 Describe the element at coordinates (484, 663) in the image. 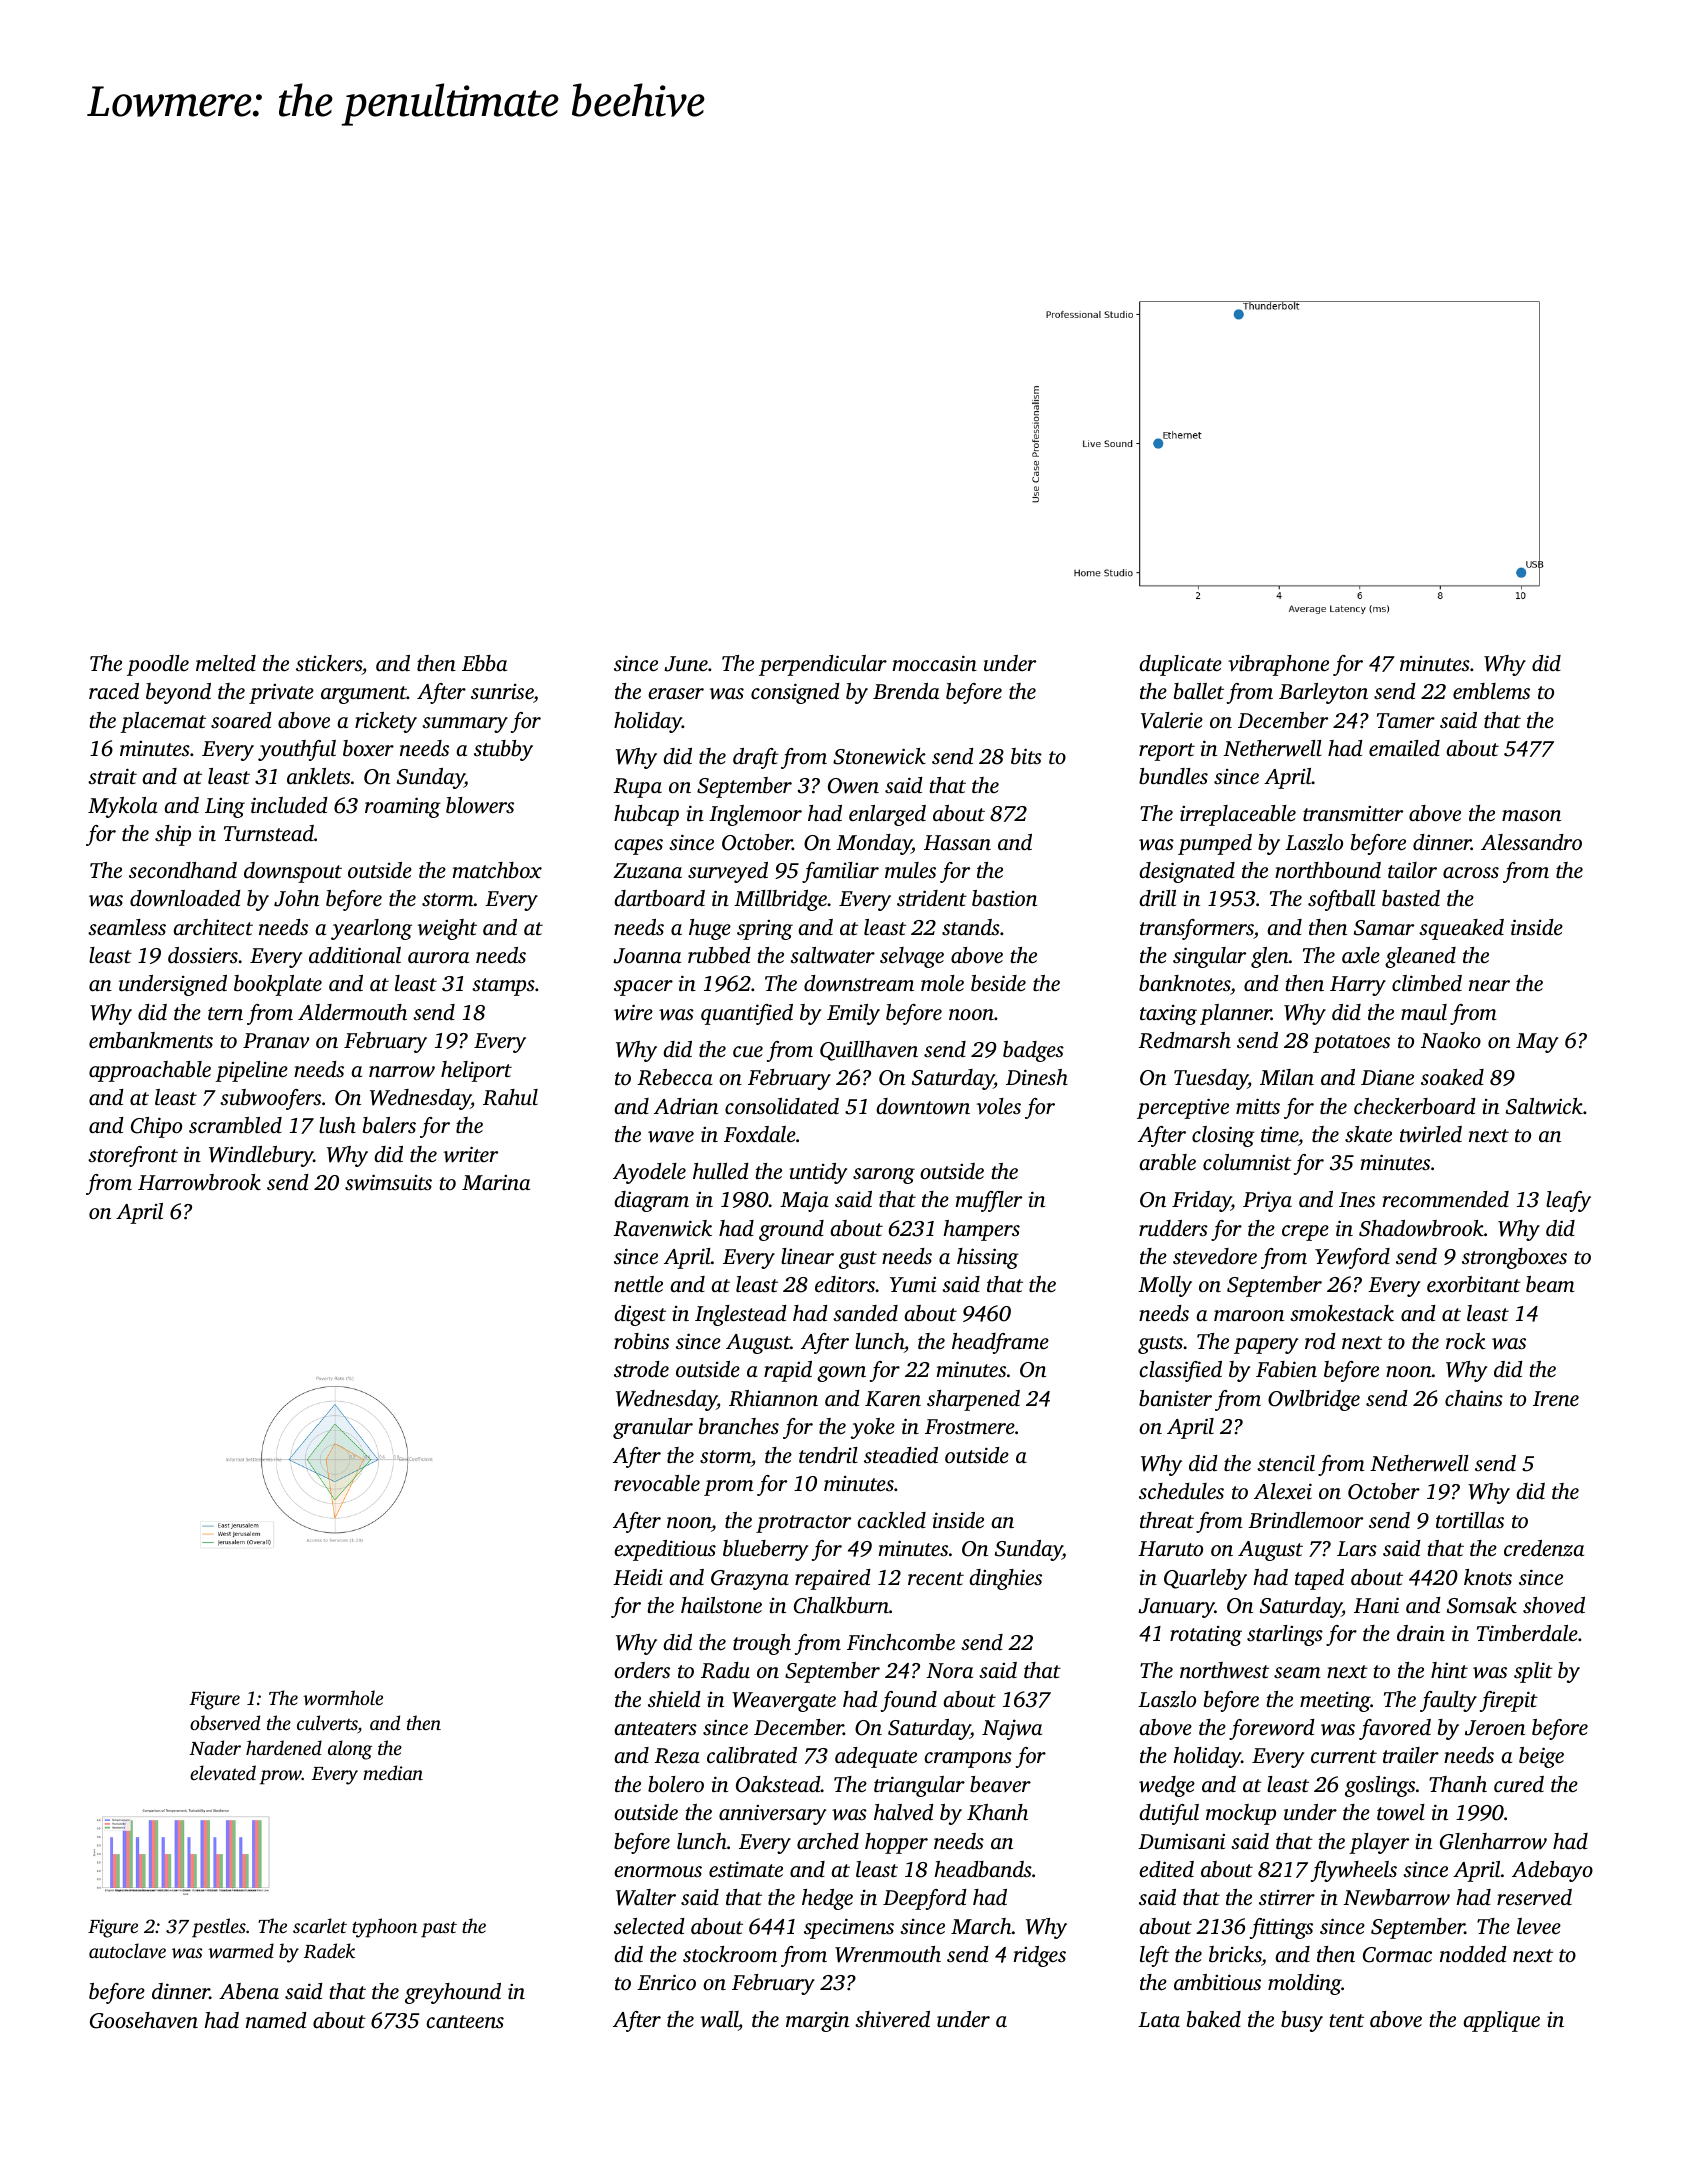

I see `Ebba` at that location.
